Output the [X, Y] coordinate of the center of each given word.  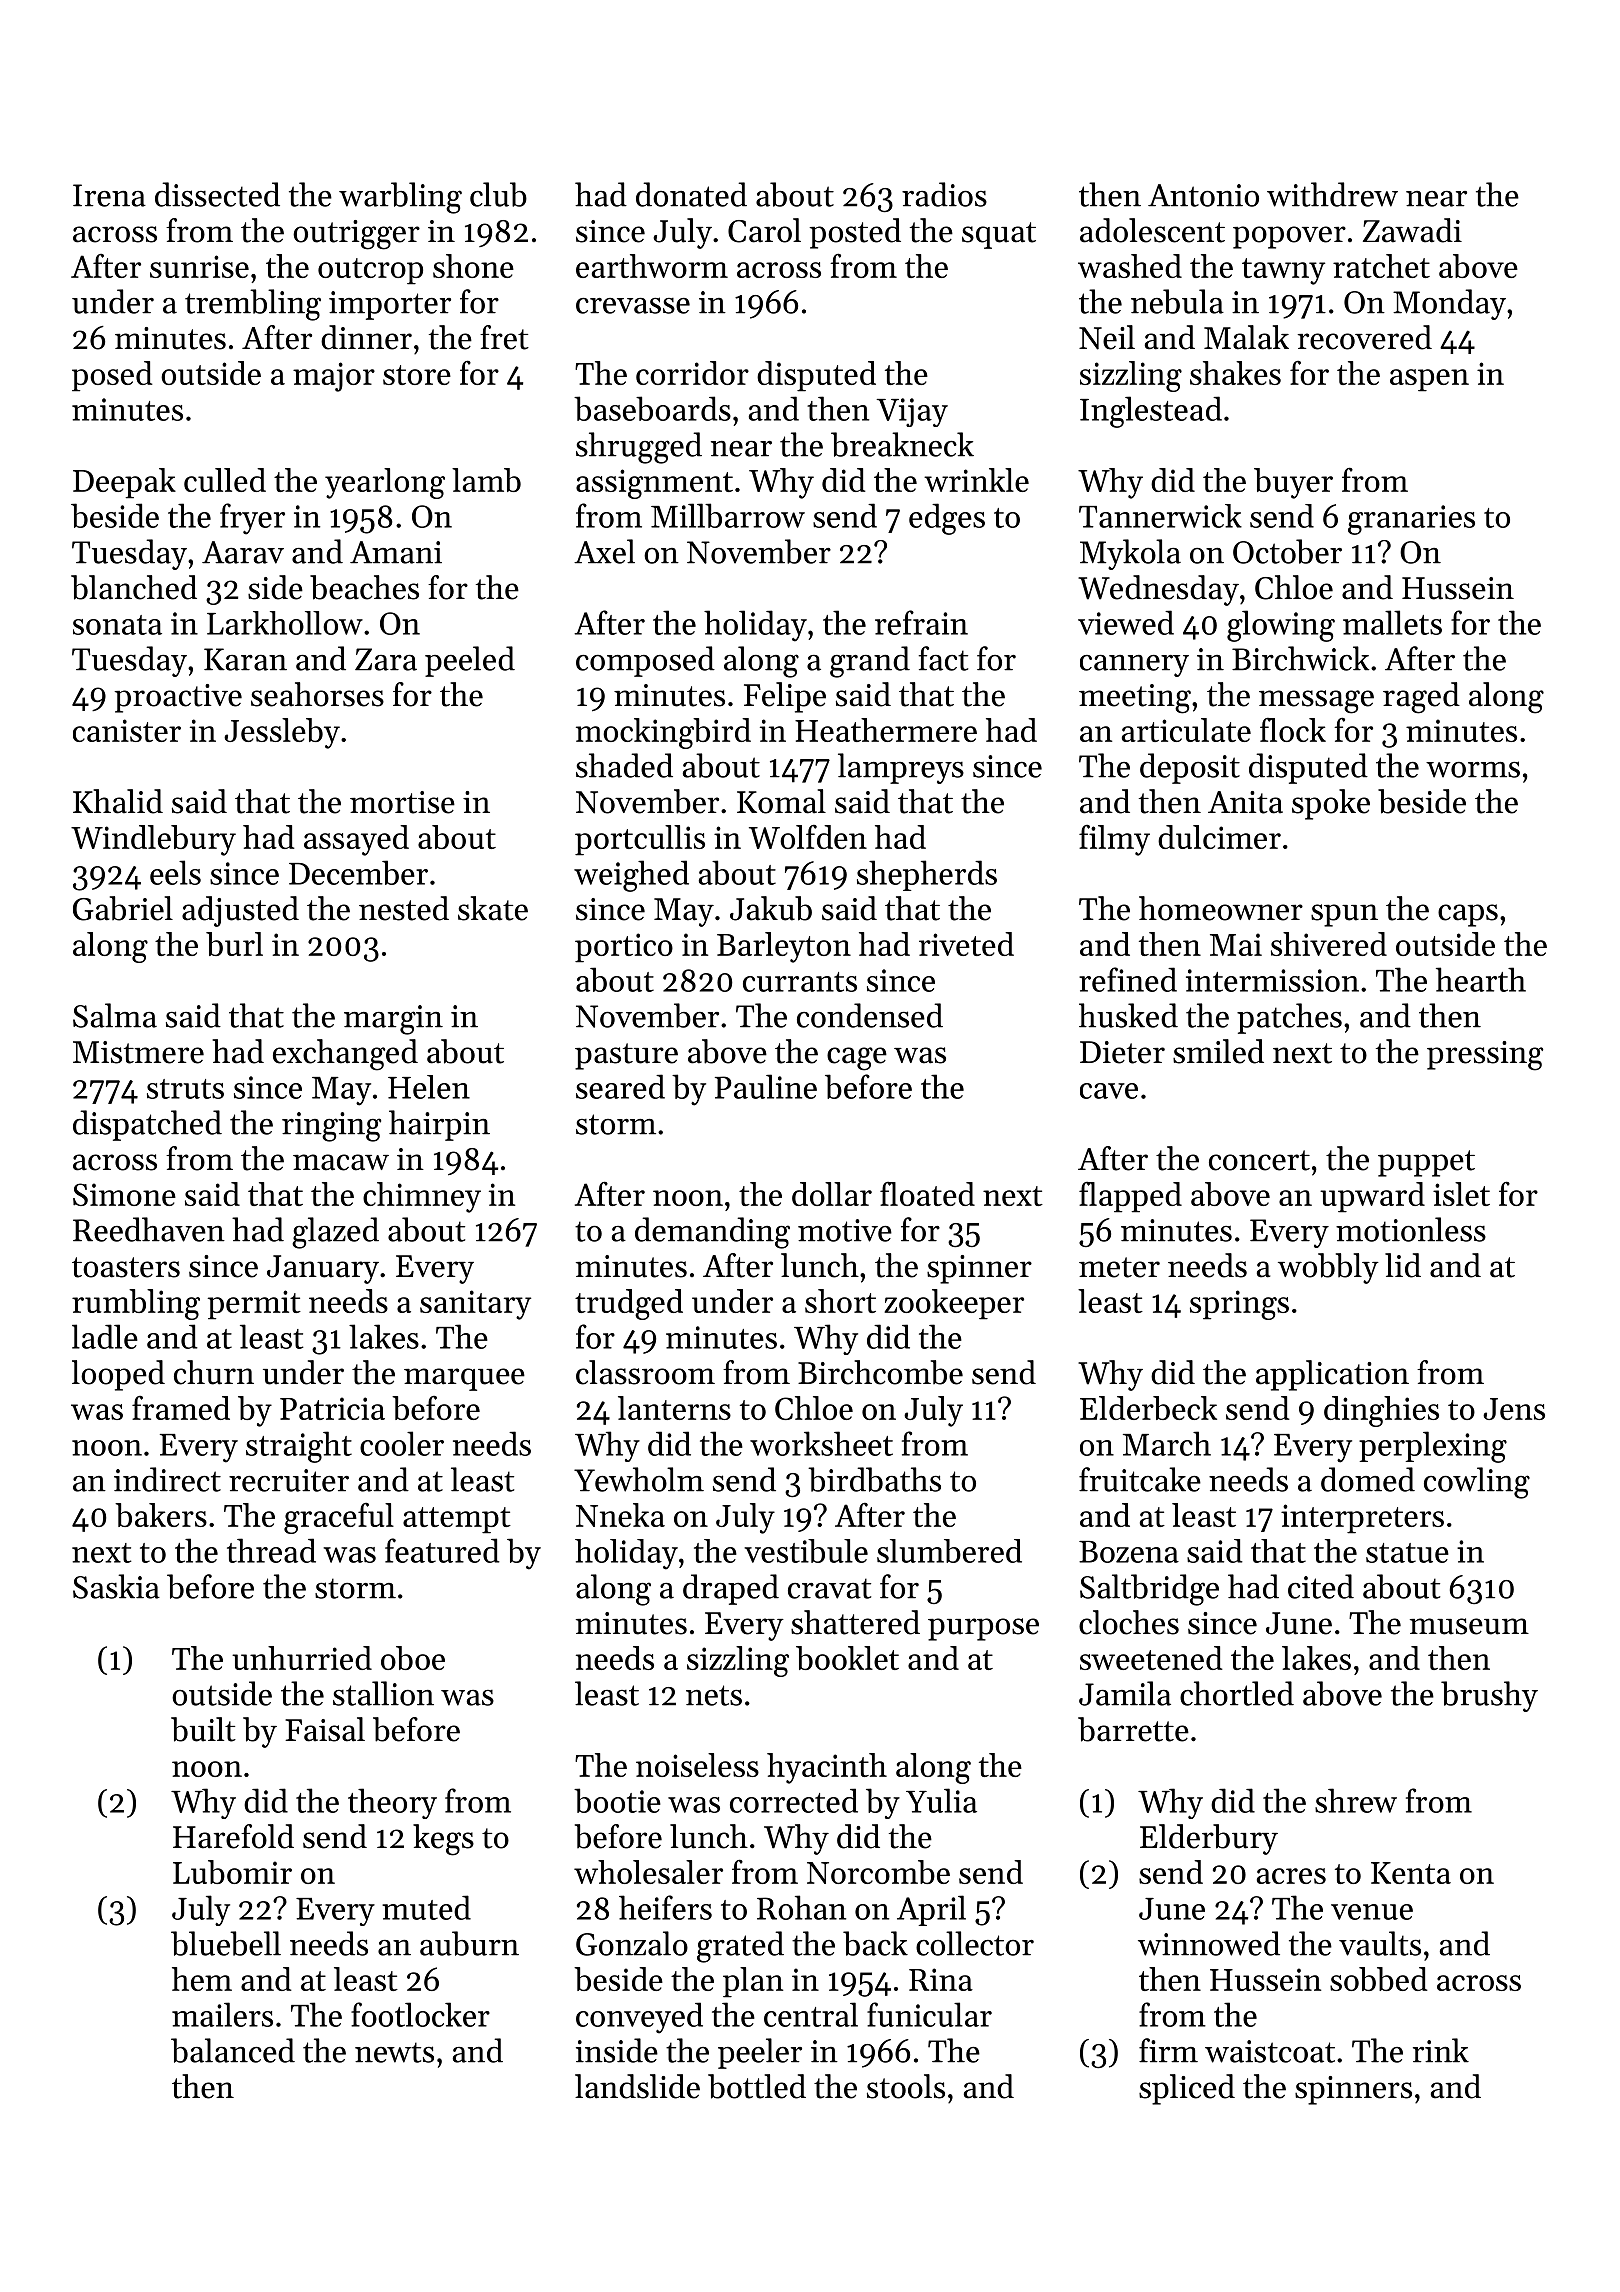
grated [740, 1947]
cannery [1134, 666]
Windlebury [153, 840]
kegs [443, 1840]
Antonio [1203, 195]
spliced [1187, 2089]
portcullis [640, 840]
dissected [217, 194]
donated [691, 194]
